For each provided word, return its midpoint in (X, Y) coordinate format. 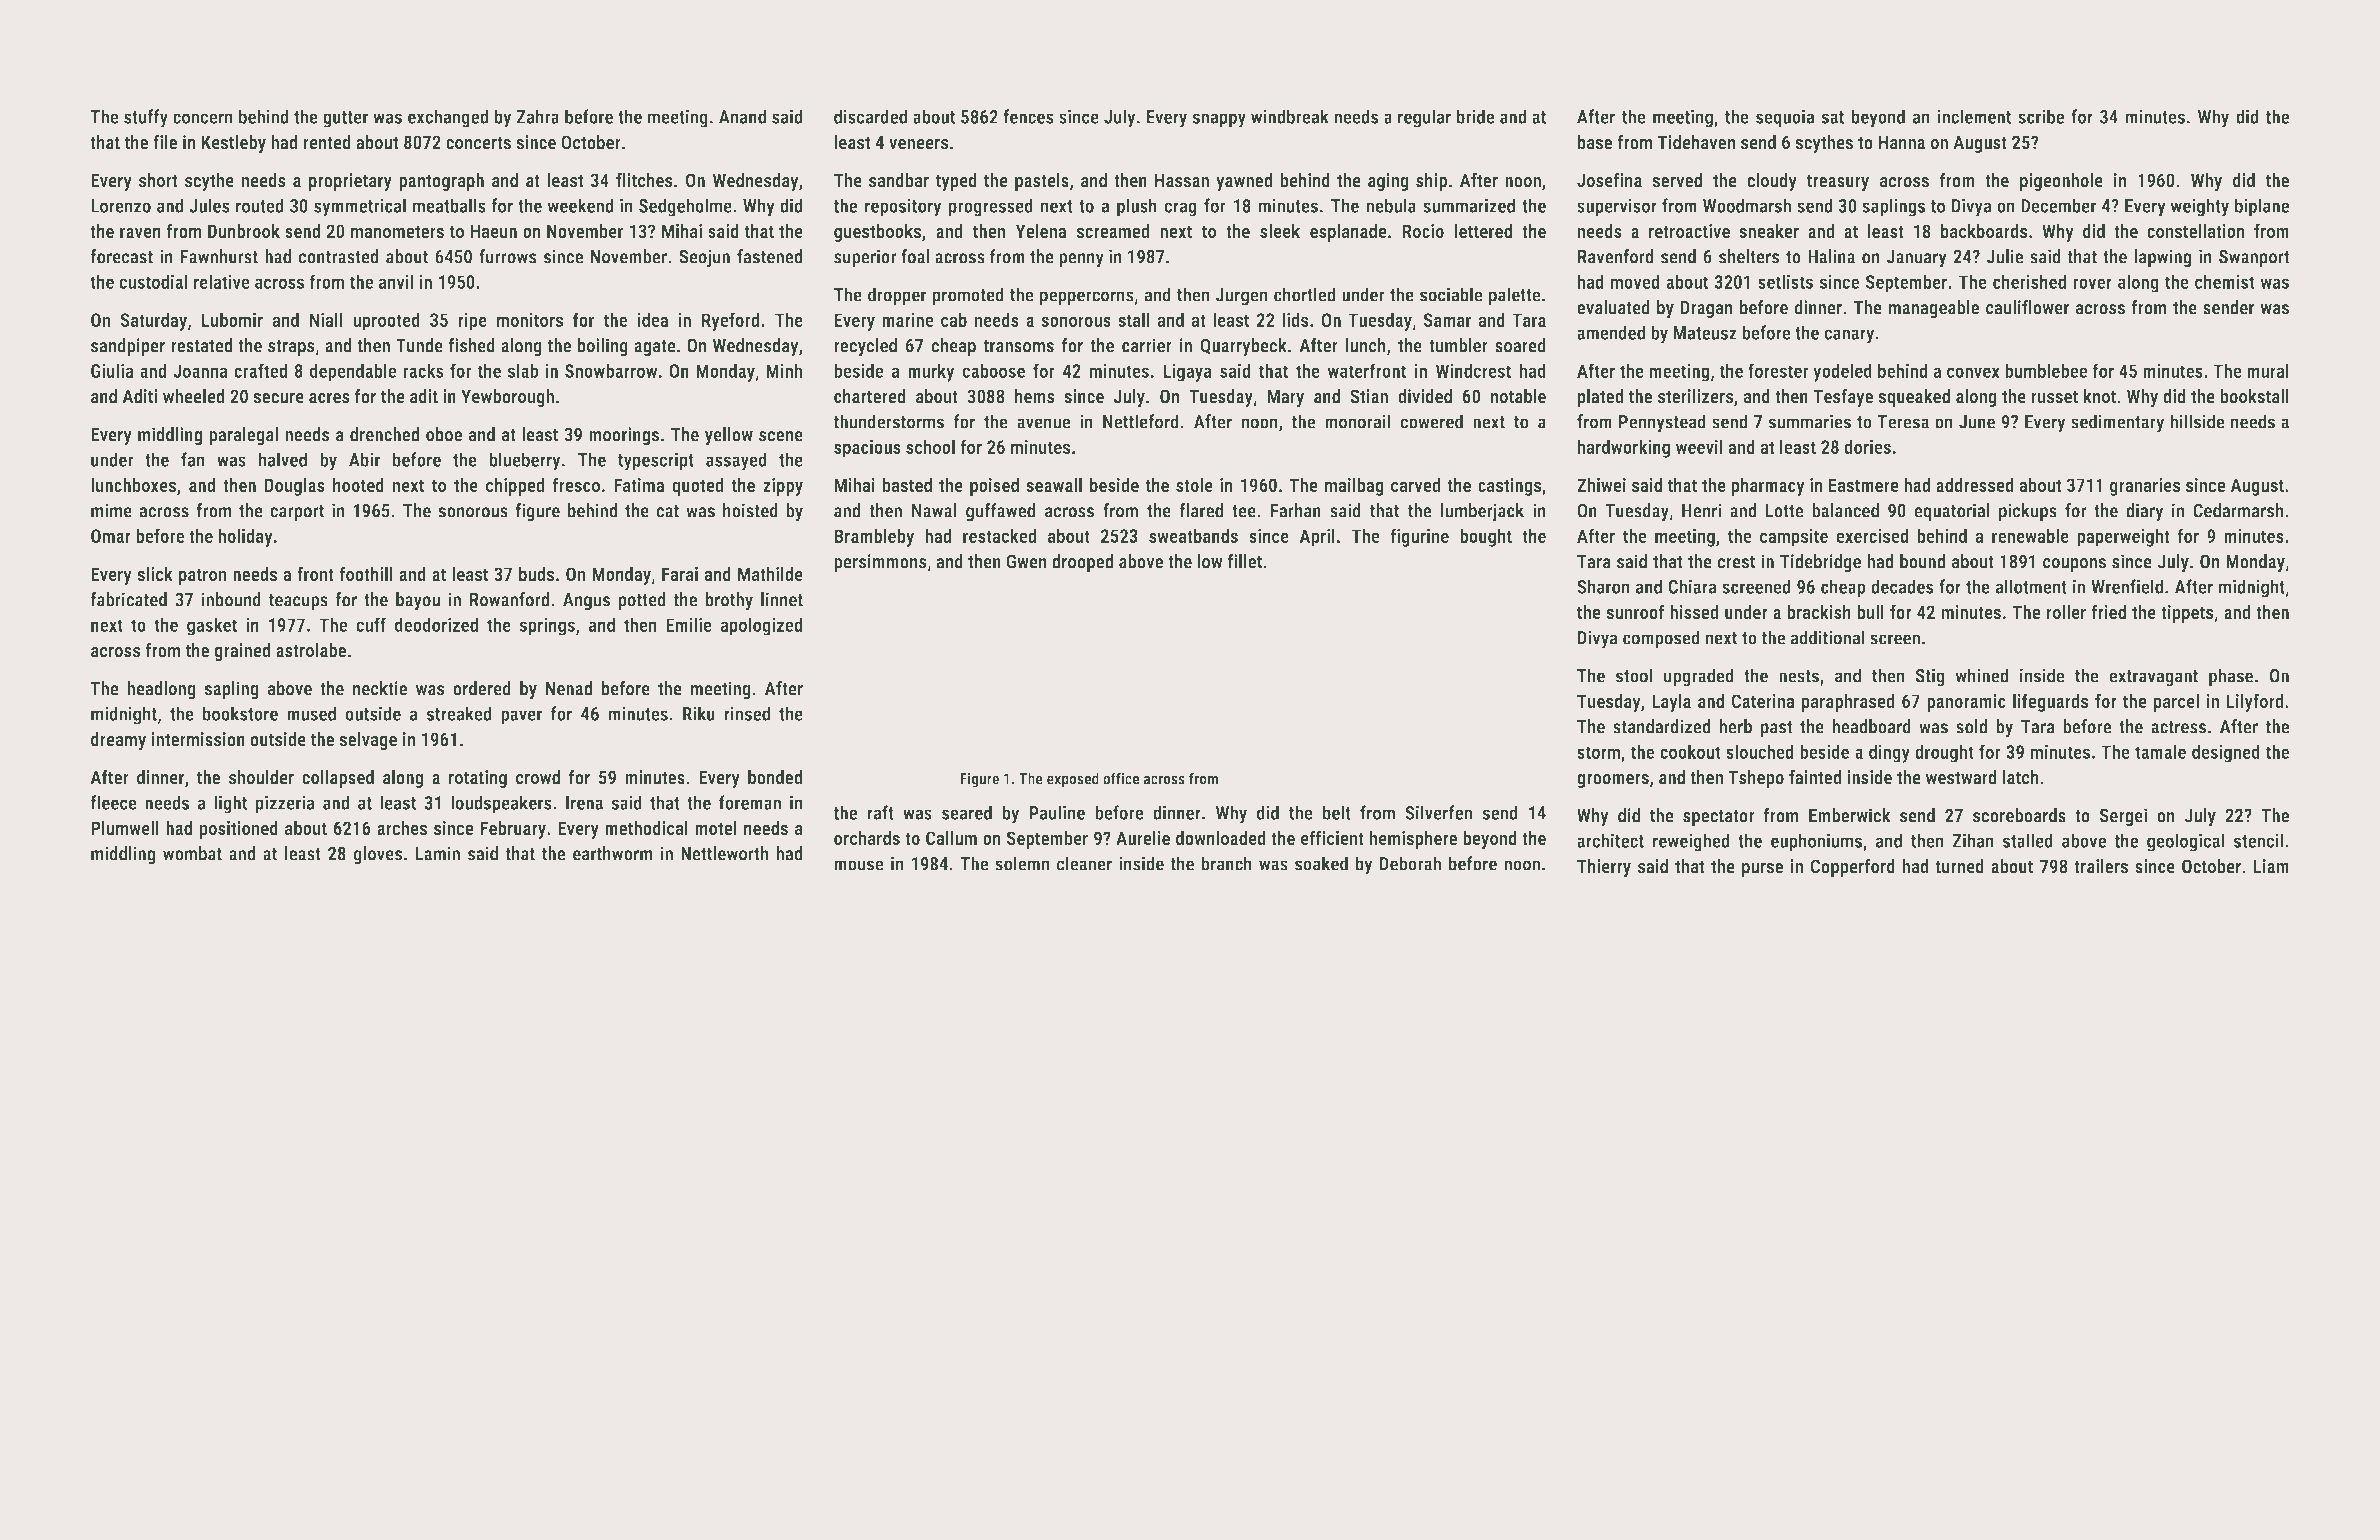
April (1317, 537)
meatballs (449, 205)
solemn (1022, 863)
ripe (472, 322)
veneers (918, 144)
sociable (1451, 294)
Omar (111, 536)
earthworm (613, 853)
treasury (1838, 182)
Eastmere (1864, 485)
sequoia (1785, 118)
